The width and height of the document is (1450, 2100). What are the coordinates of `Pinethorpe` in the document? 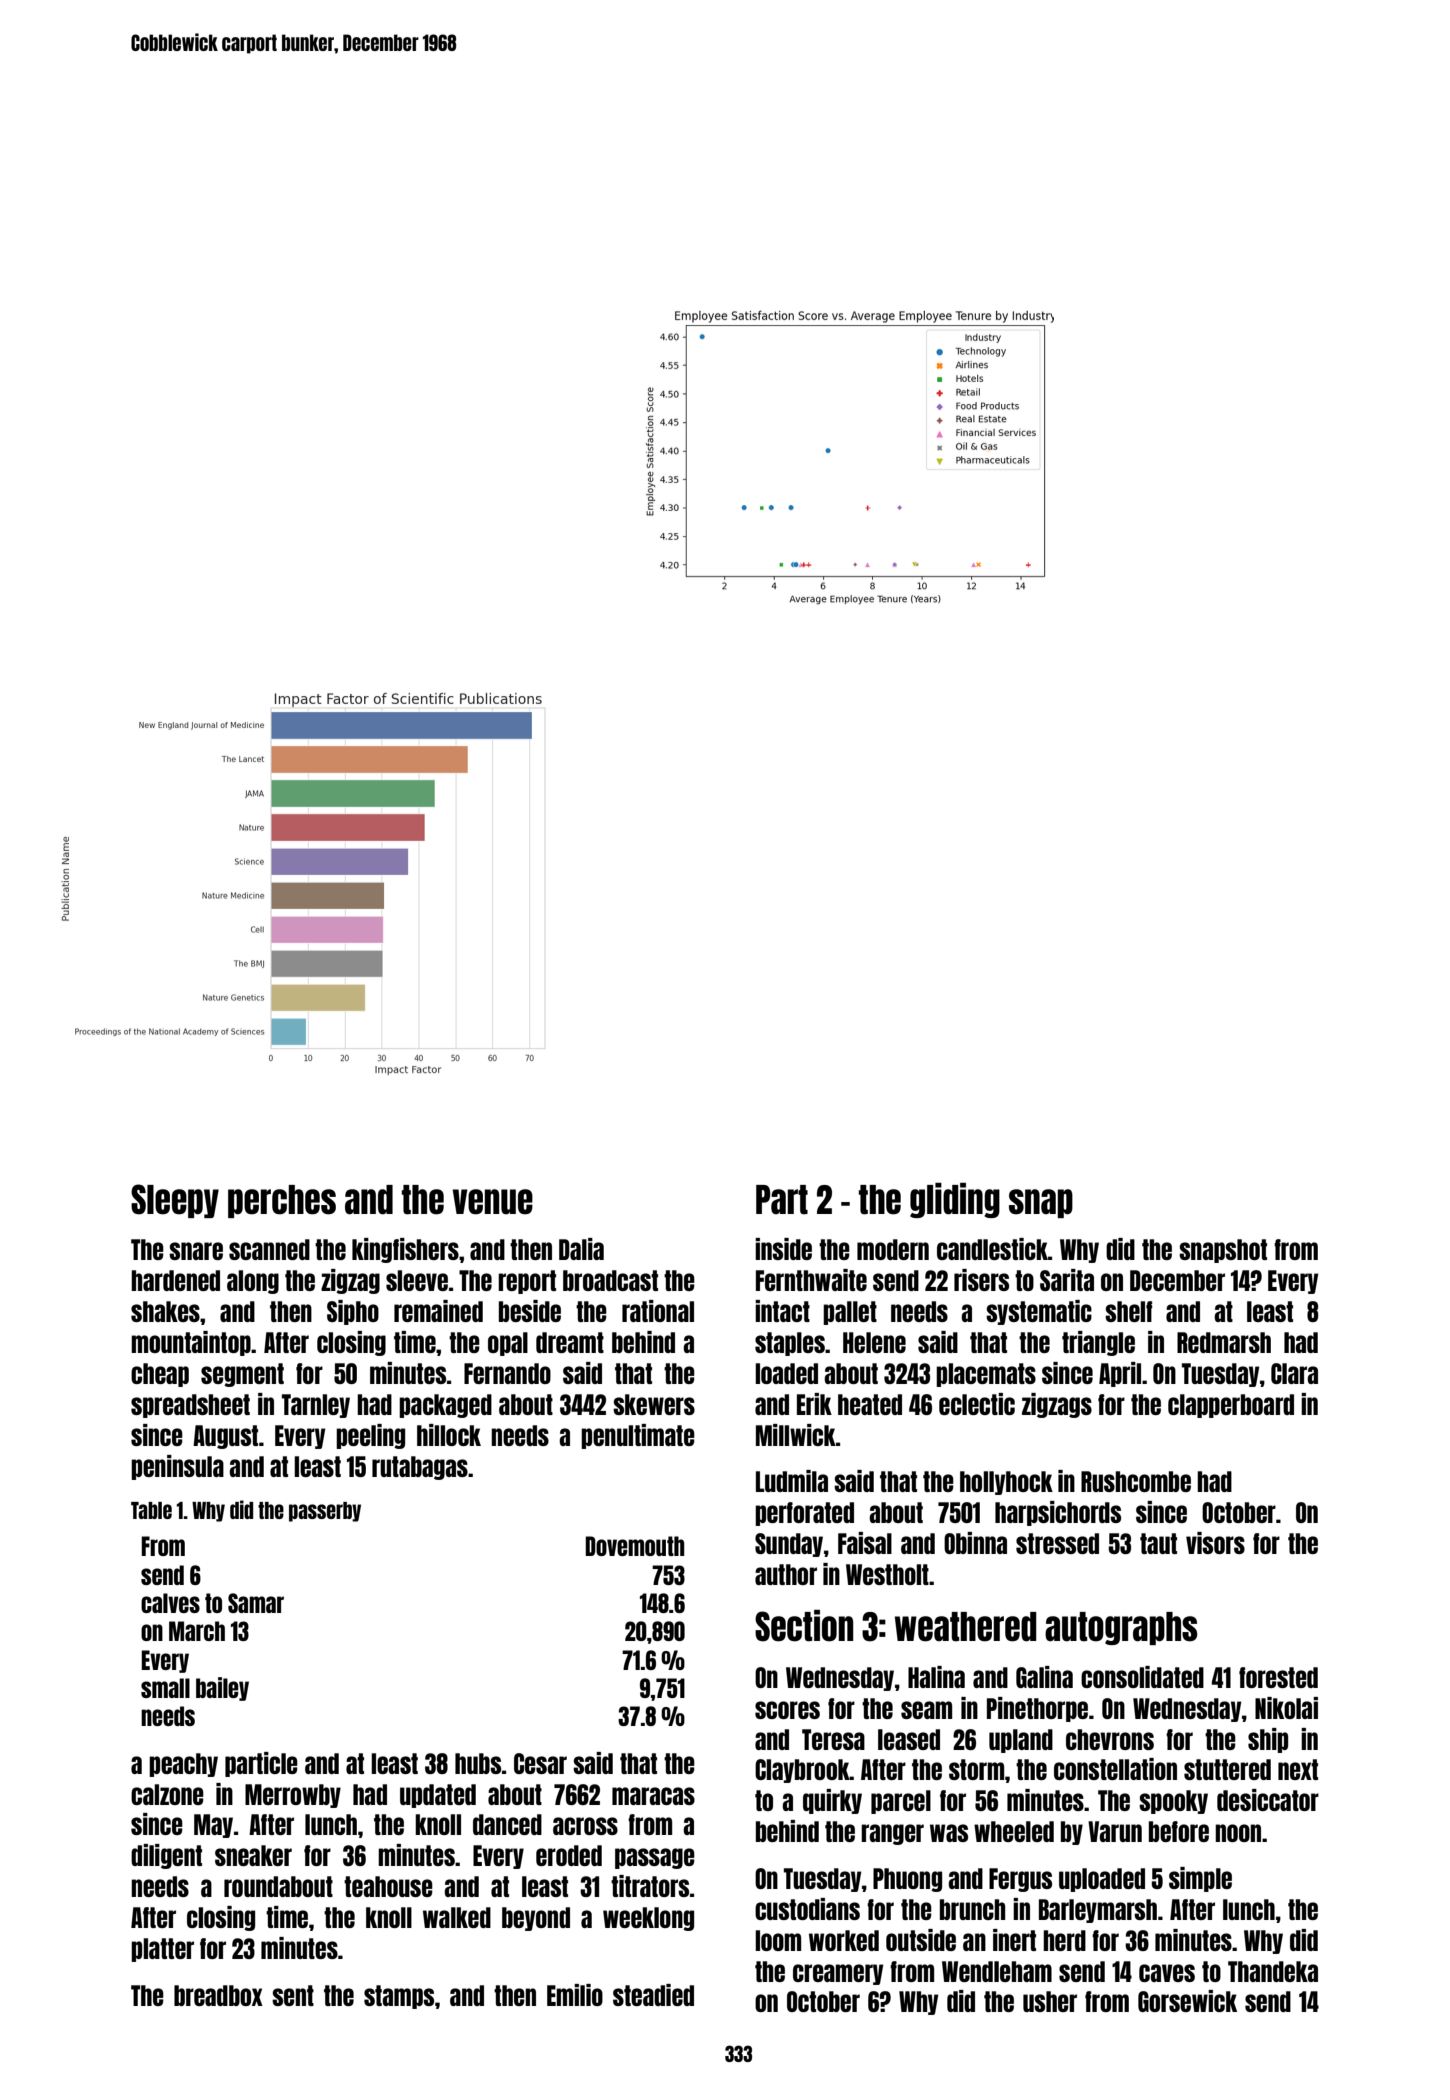 It's located at (1037, 1709).
